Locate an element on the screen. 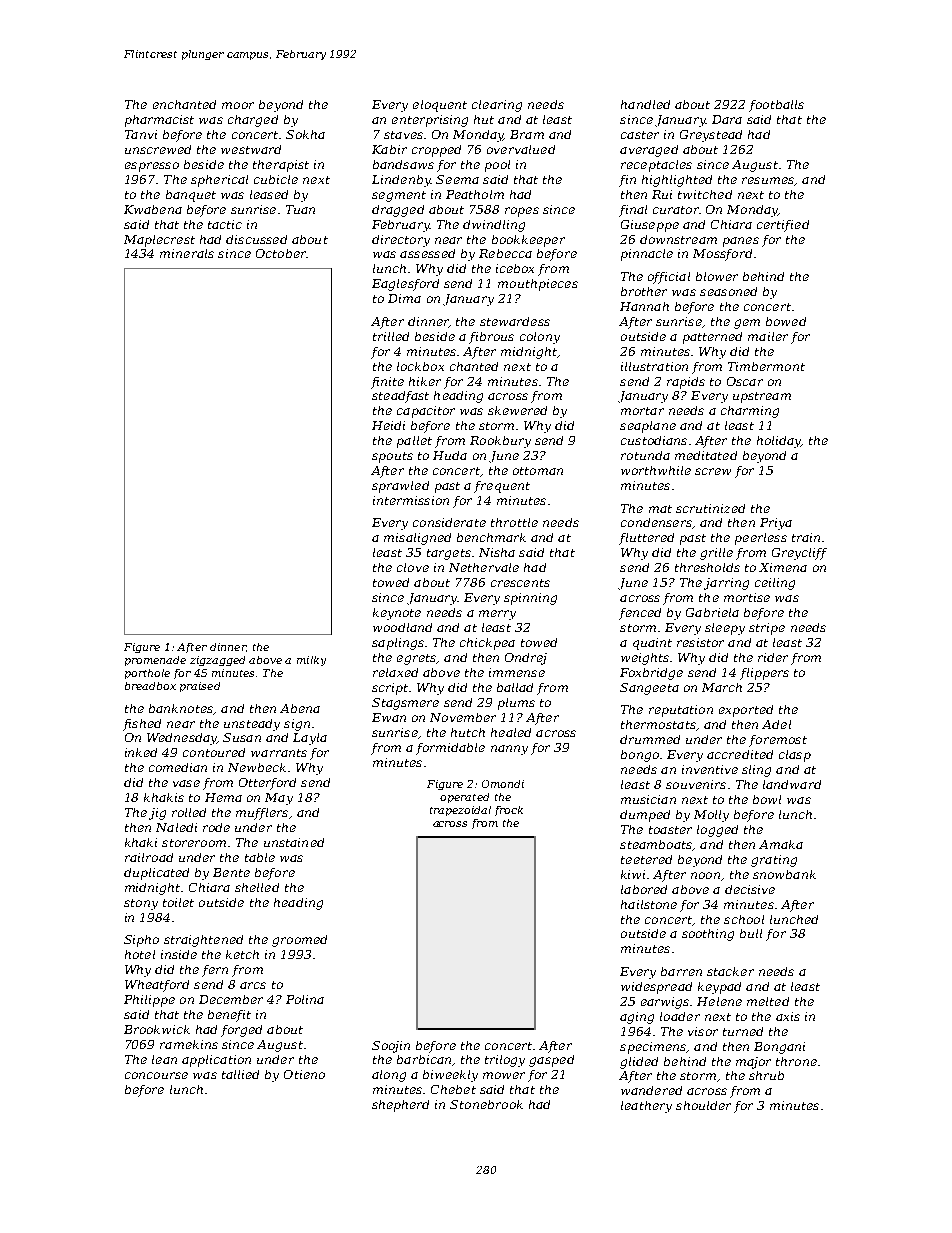 This screenshot has height=1233, width=952. pharmacist is located at coordinates (159, 121).
